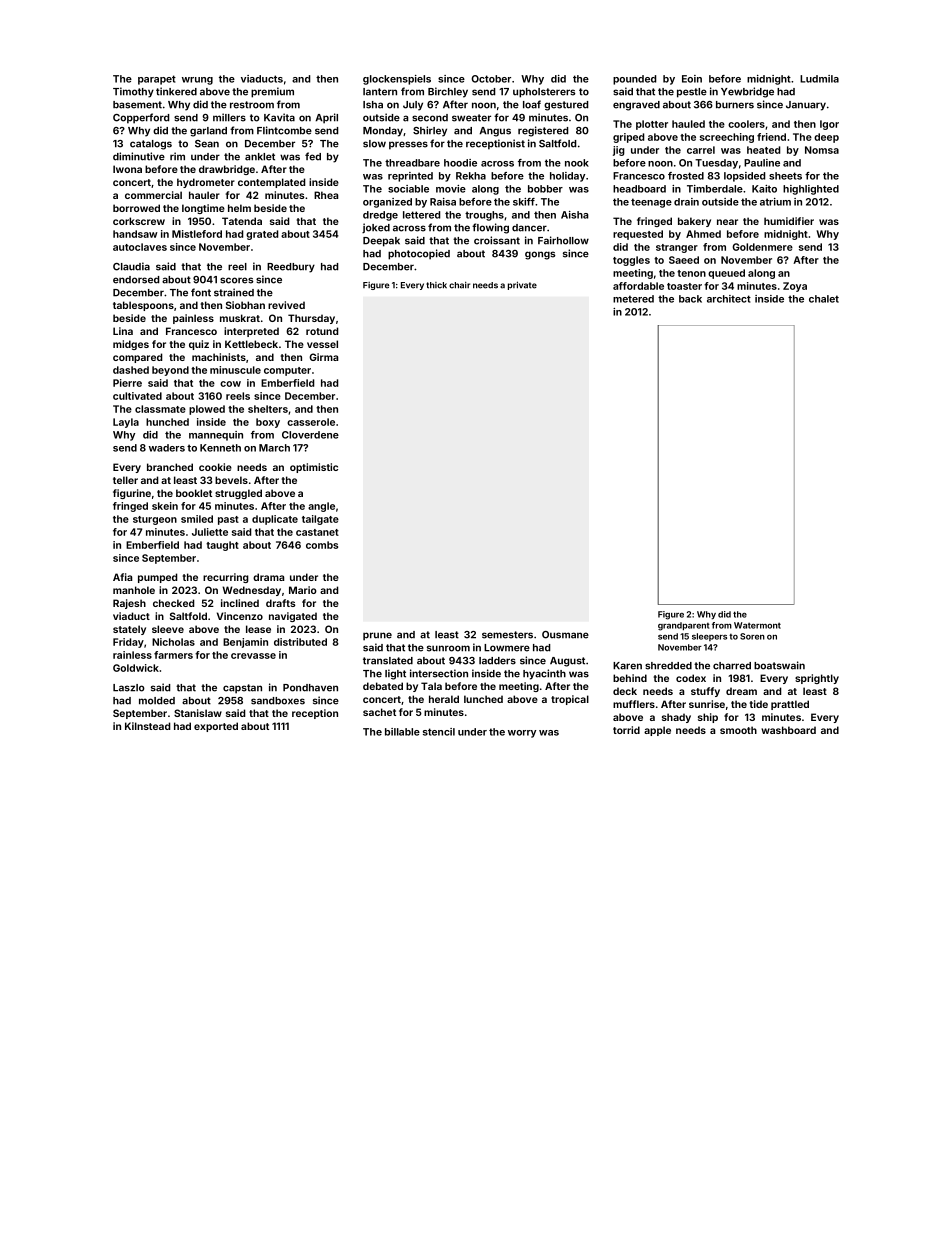 The image size is (952, 1233). What do you see at coordinates (789, 221) in the screenshot?
I see `humidifier` at bounding box center [789, 221].
